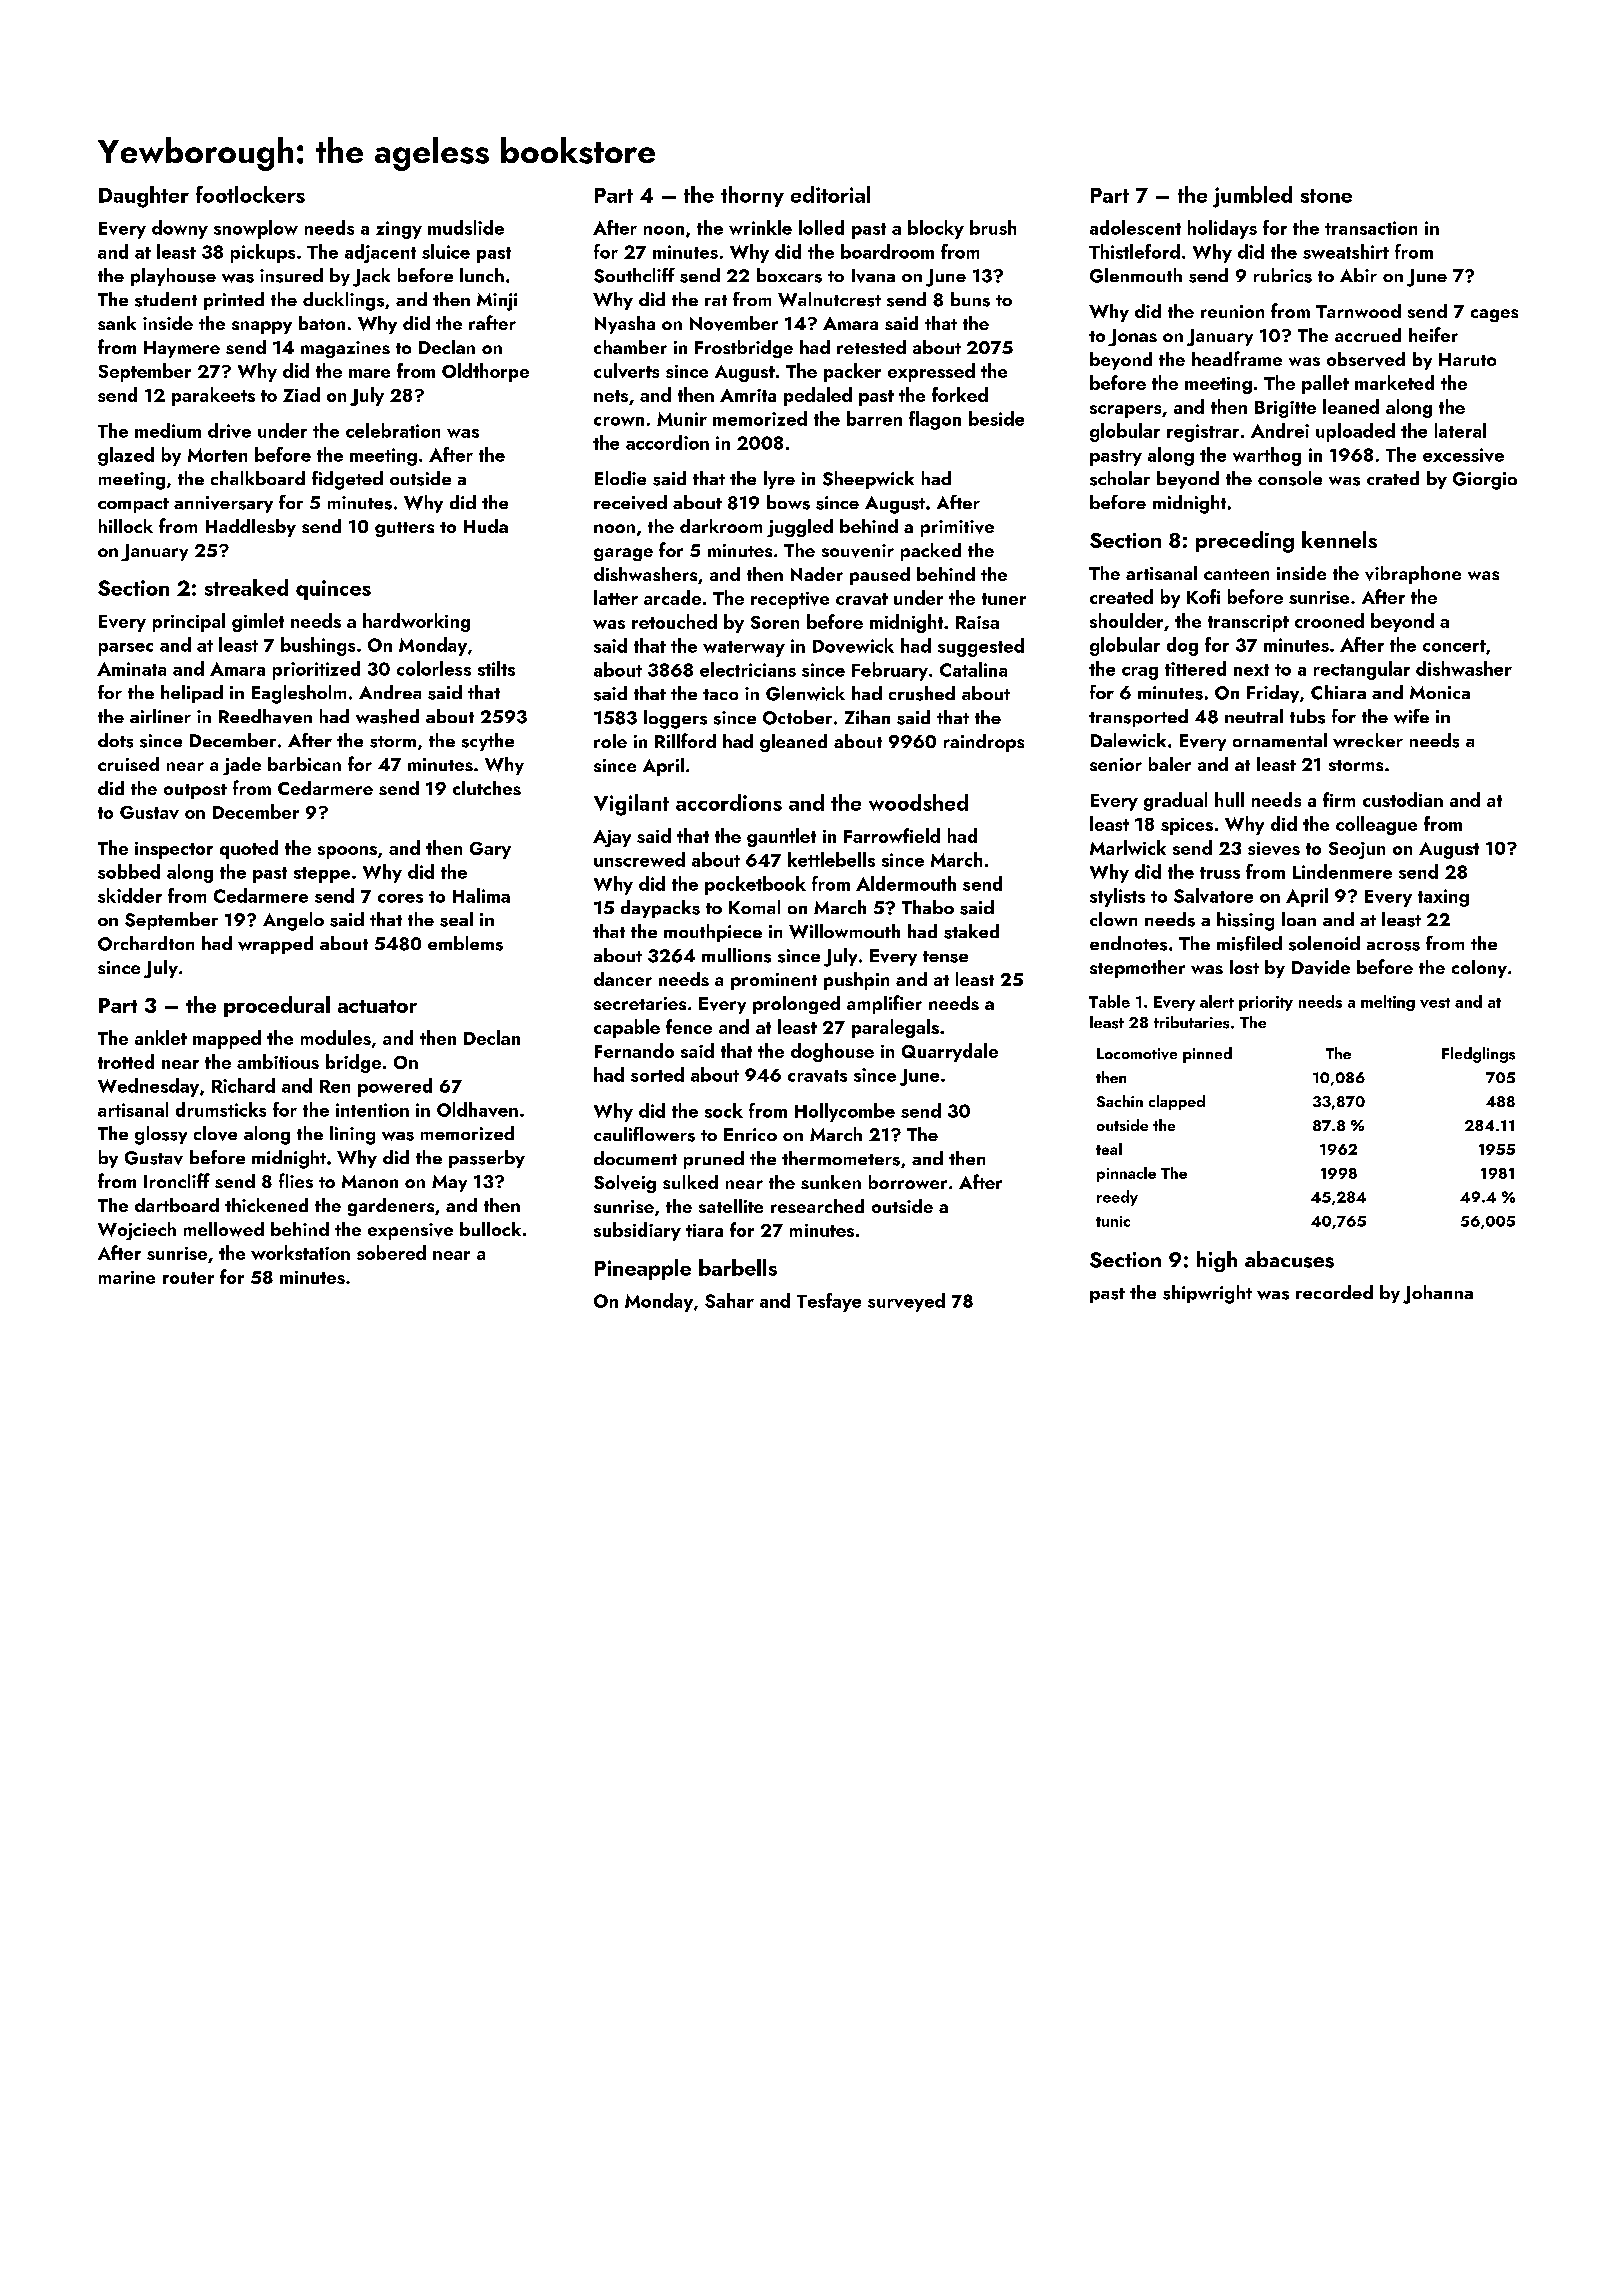 This screenshot has width=1620, height=2292. Describe the element at coordinates (1120, 478) in the screenshot. I see `scholar` at that location.
